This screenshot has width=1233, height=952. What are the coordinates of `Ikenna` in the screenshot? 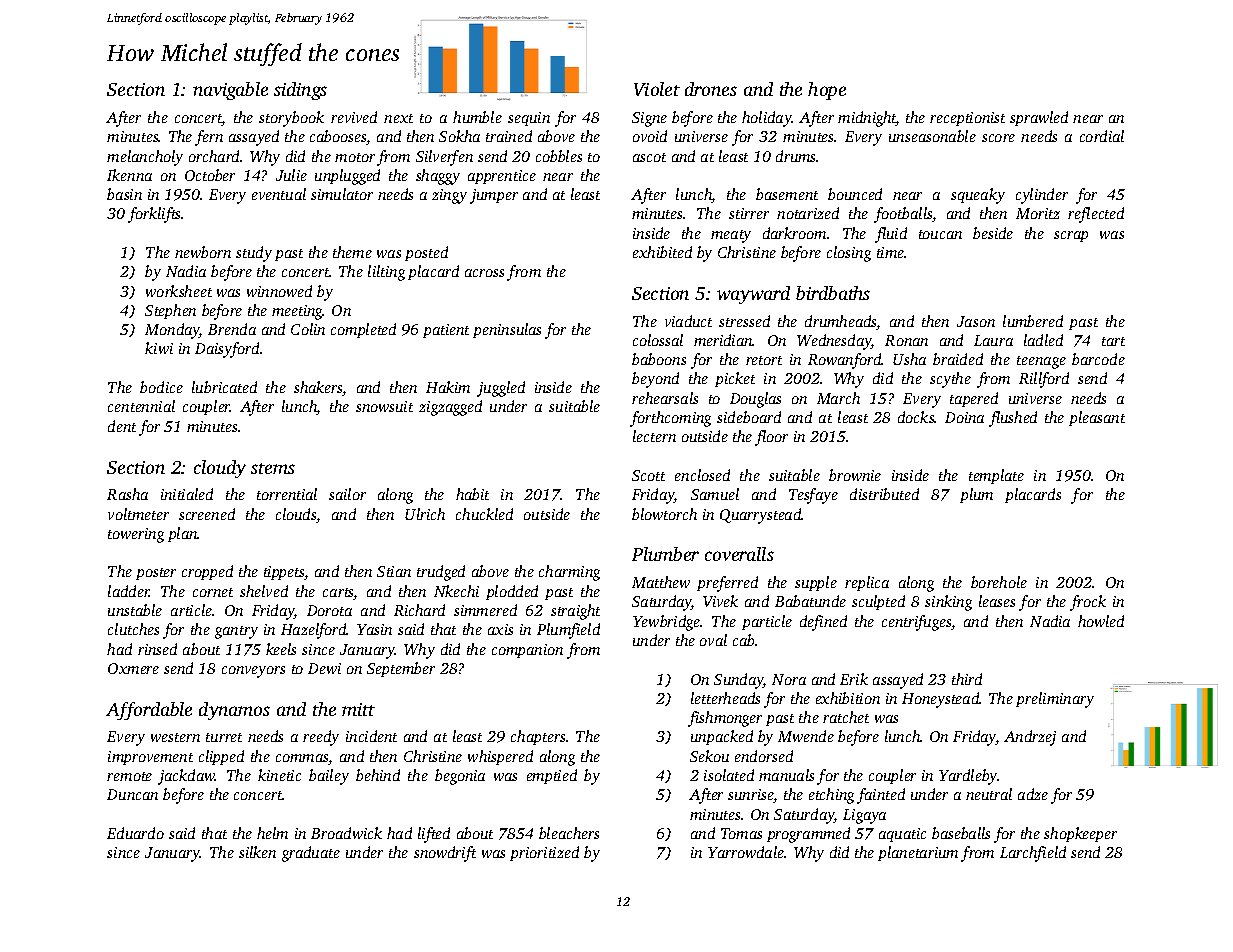 It's located at (129, 175).
